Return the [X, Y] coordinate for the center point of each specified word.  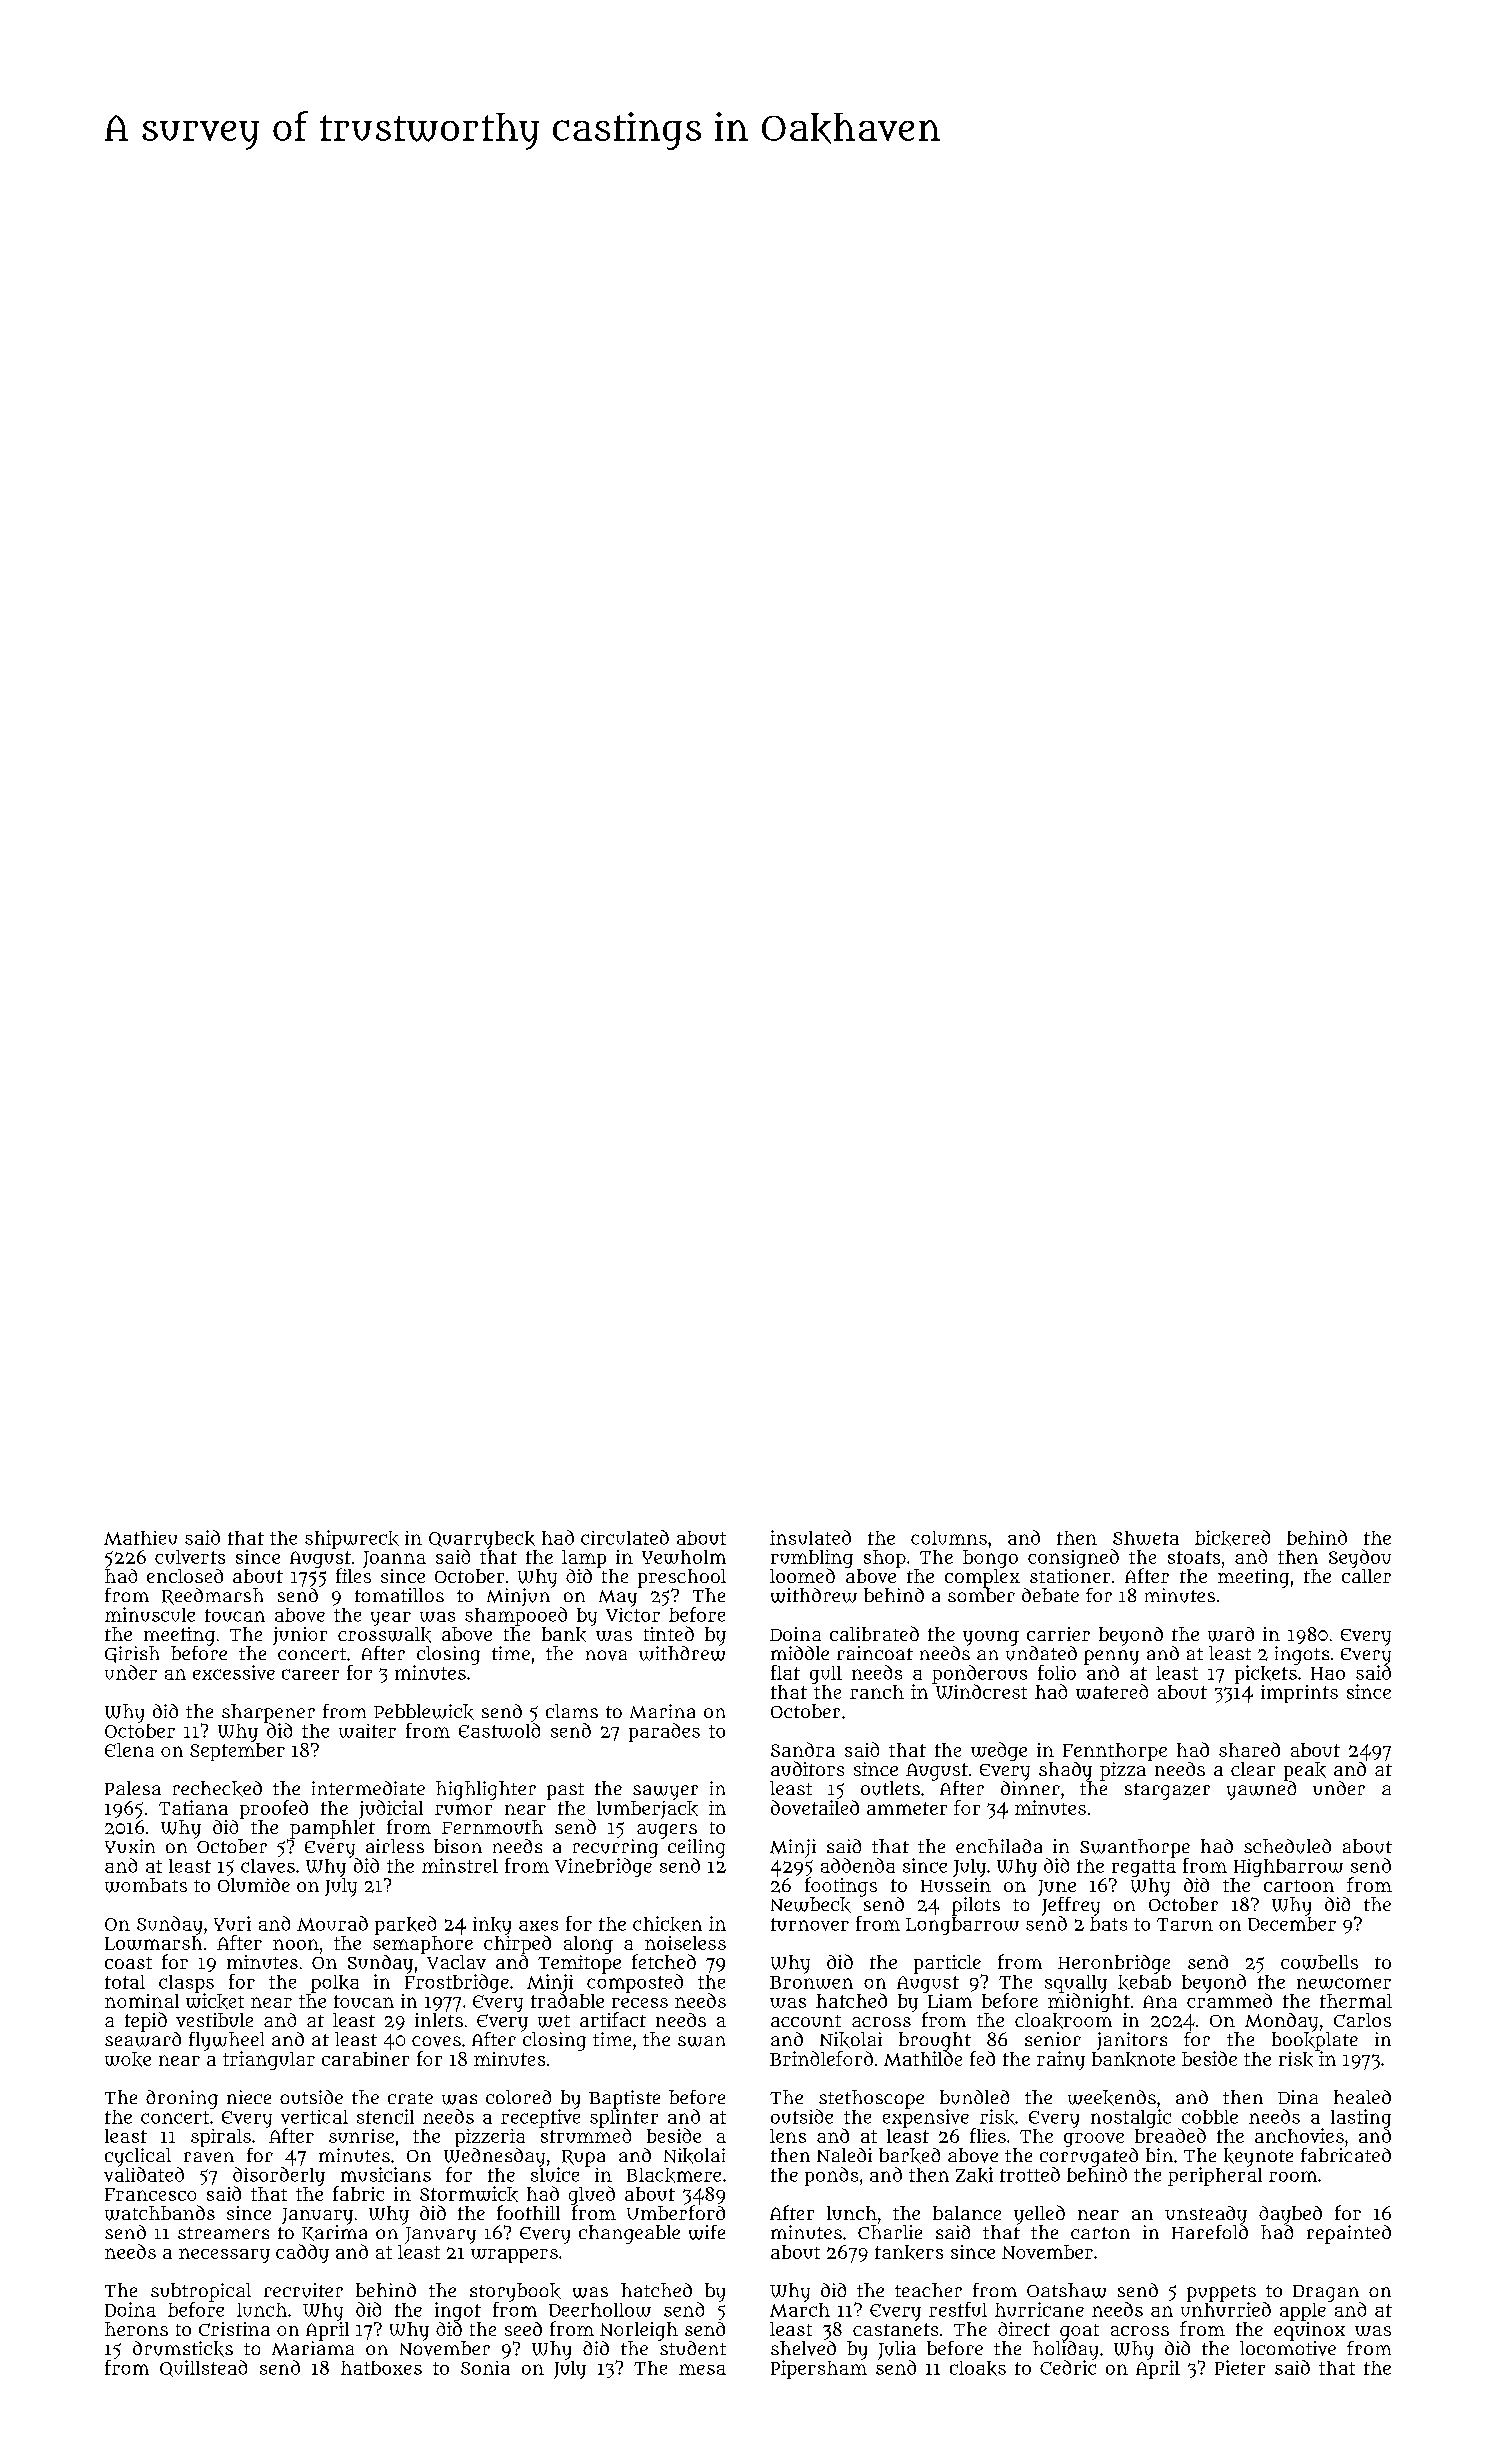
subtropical [201, 2292]
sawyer [665, 1792]
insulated [810, 1537]
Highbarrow [1288, 1868]
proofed [274, 1809]
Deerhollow [600, 2310]
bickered [1232, 1538]
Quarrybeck [482, 1540]
